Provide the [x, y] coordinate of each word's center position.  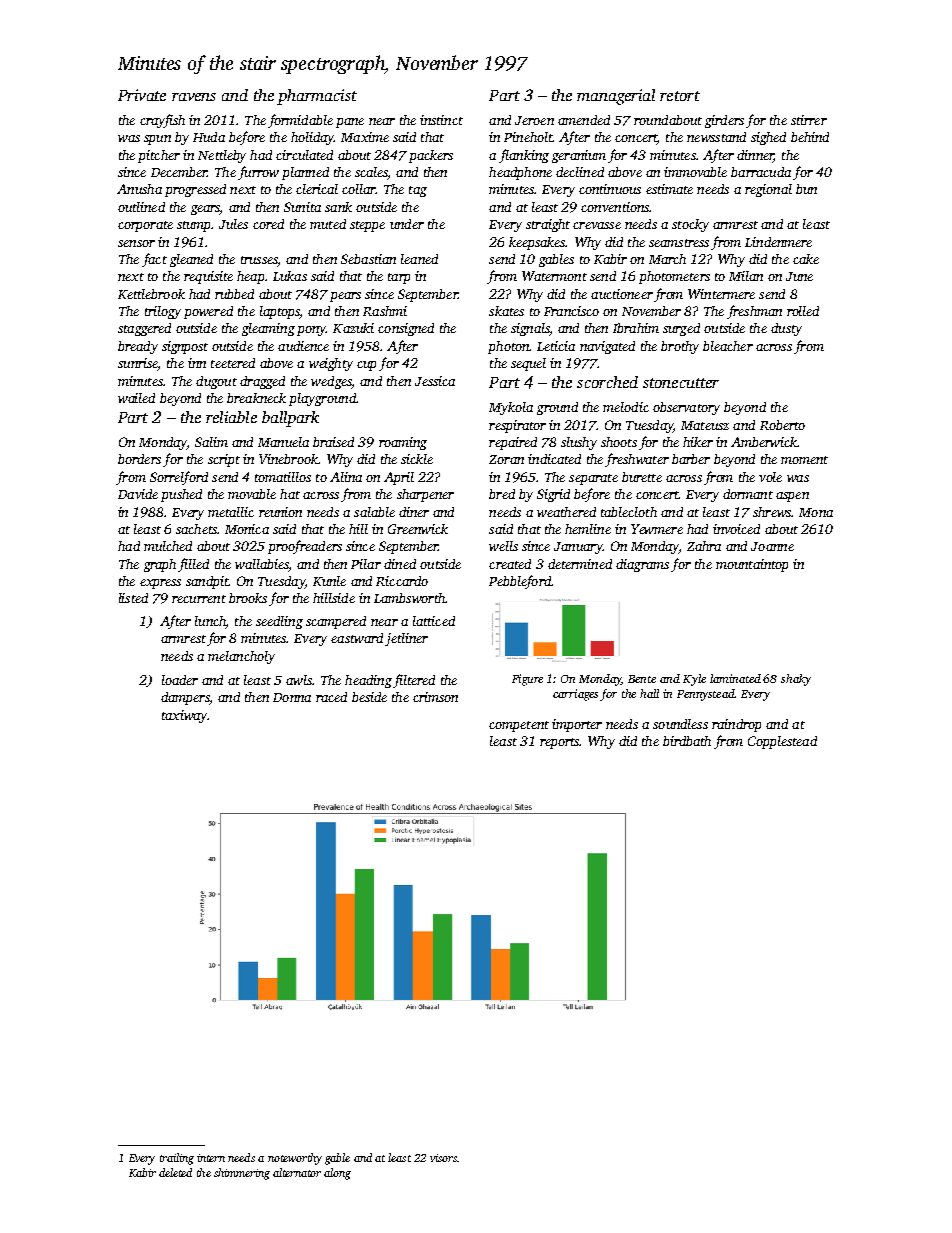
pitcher [159, 156]
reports [559, 743]
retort [680, 96]
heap [250, 277]
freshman [754, 312]
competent [519, 726]
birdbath [687, 741]
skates [506, 311]
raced [331, 697]
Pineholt [528, 137]
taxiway [184, 716]
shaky [796, 680]
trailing [177, 1159]
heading [368, 681]
